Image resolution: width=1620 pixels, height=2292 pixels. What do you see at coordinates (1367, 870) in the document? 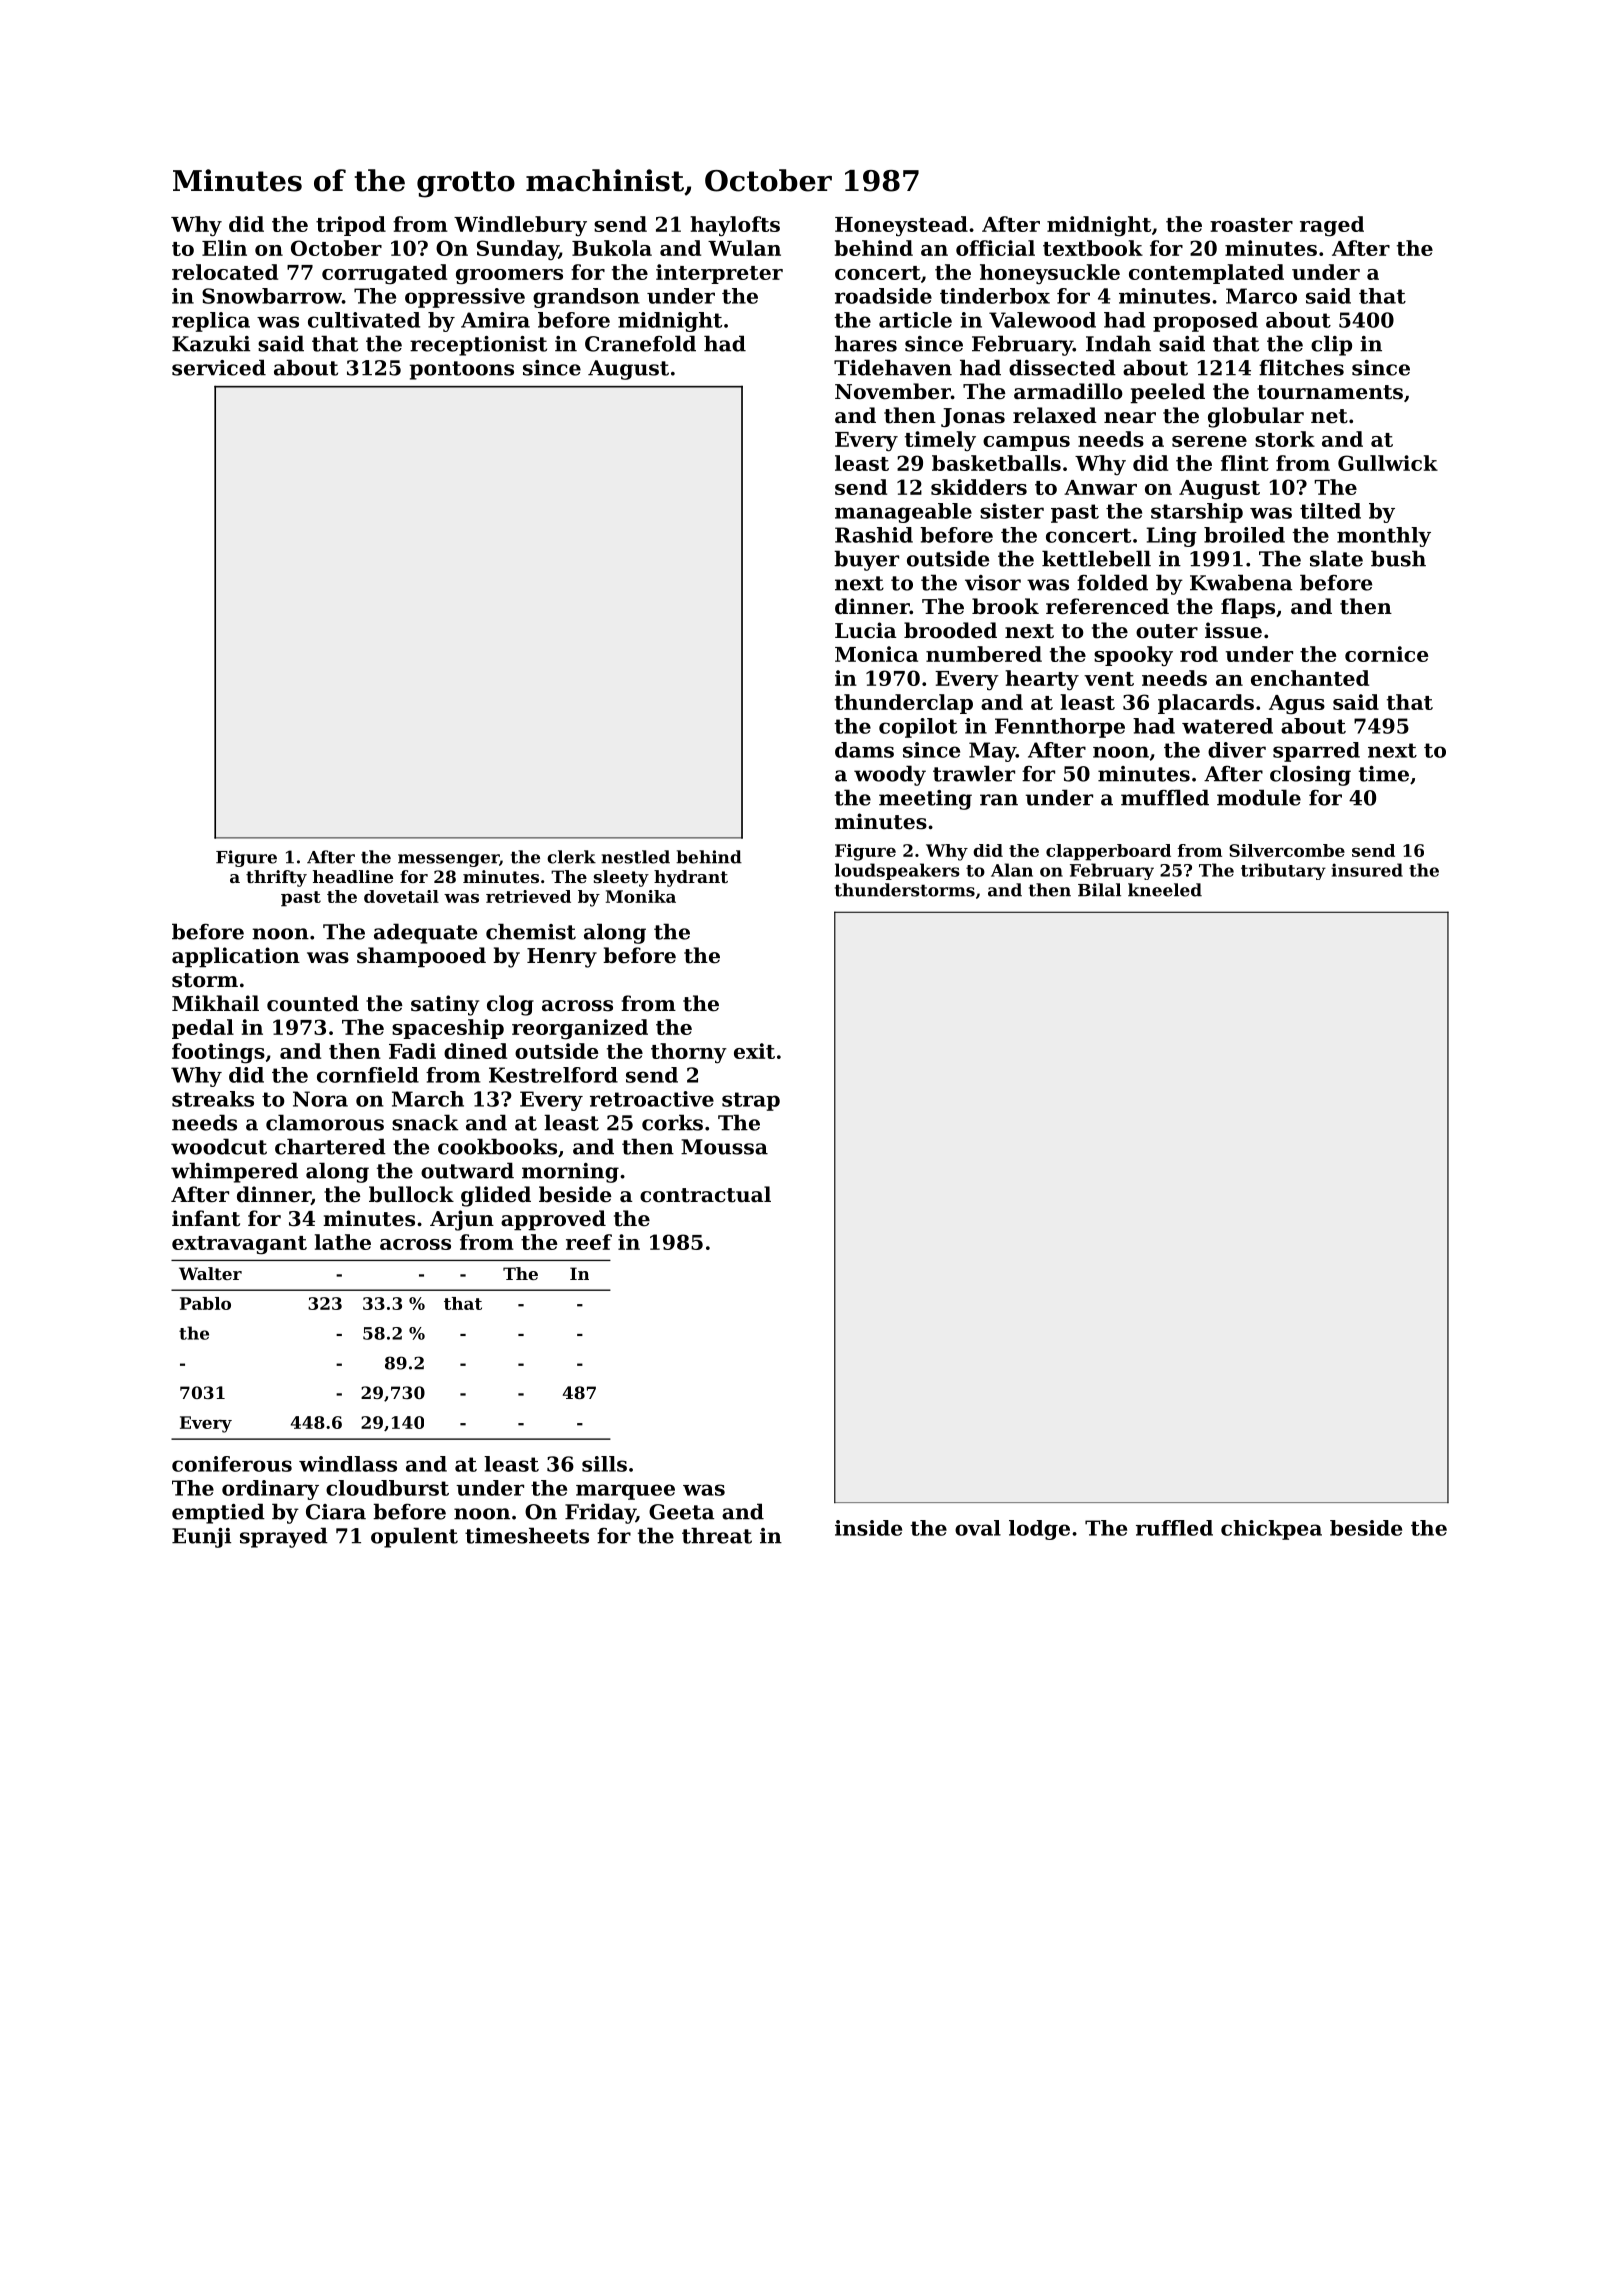
I see `insured` at bounding box center [1367, 870].
